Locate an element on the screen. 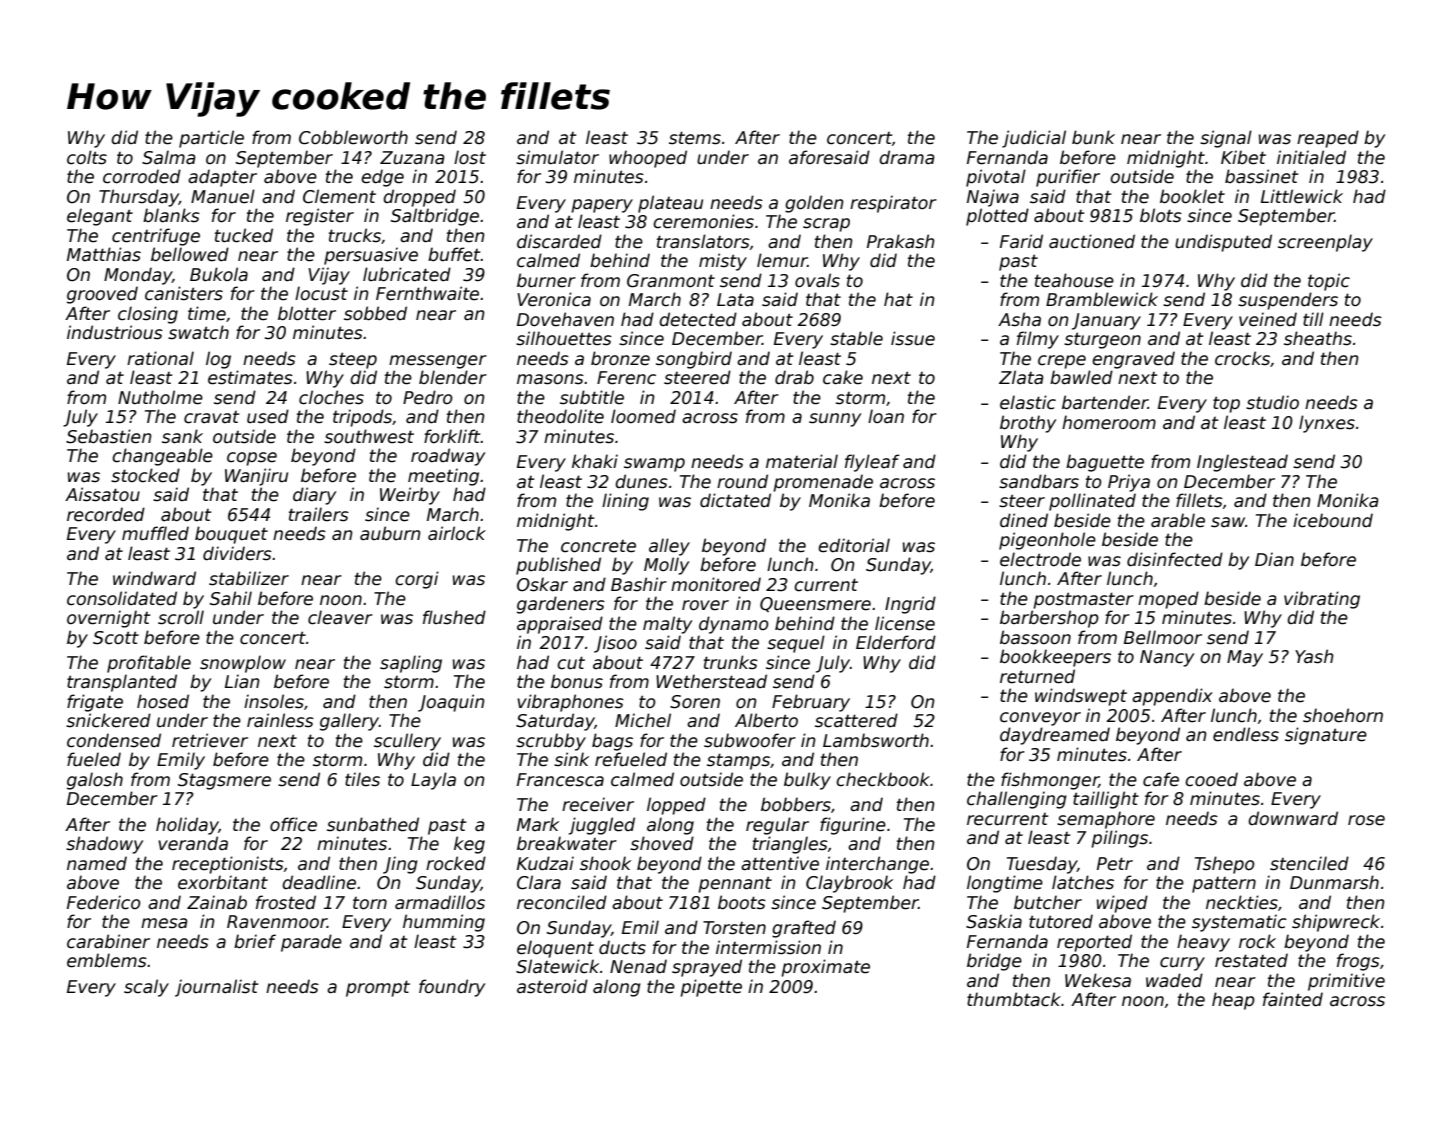 This screenshot has height=1122, width=1452. judicial is located at coordinates (1034, 139).
